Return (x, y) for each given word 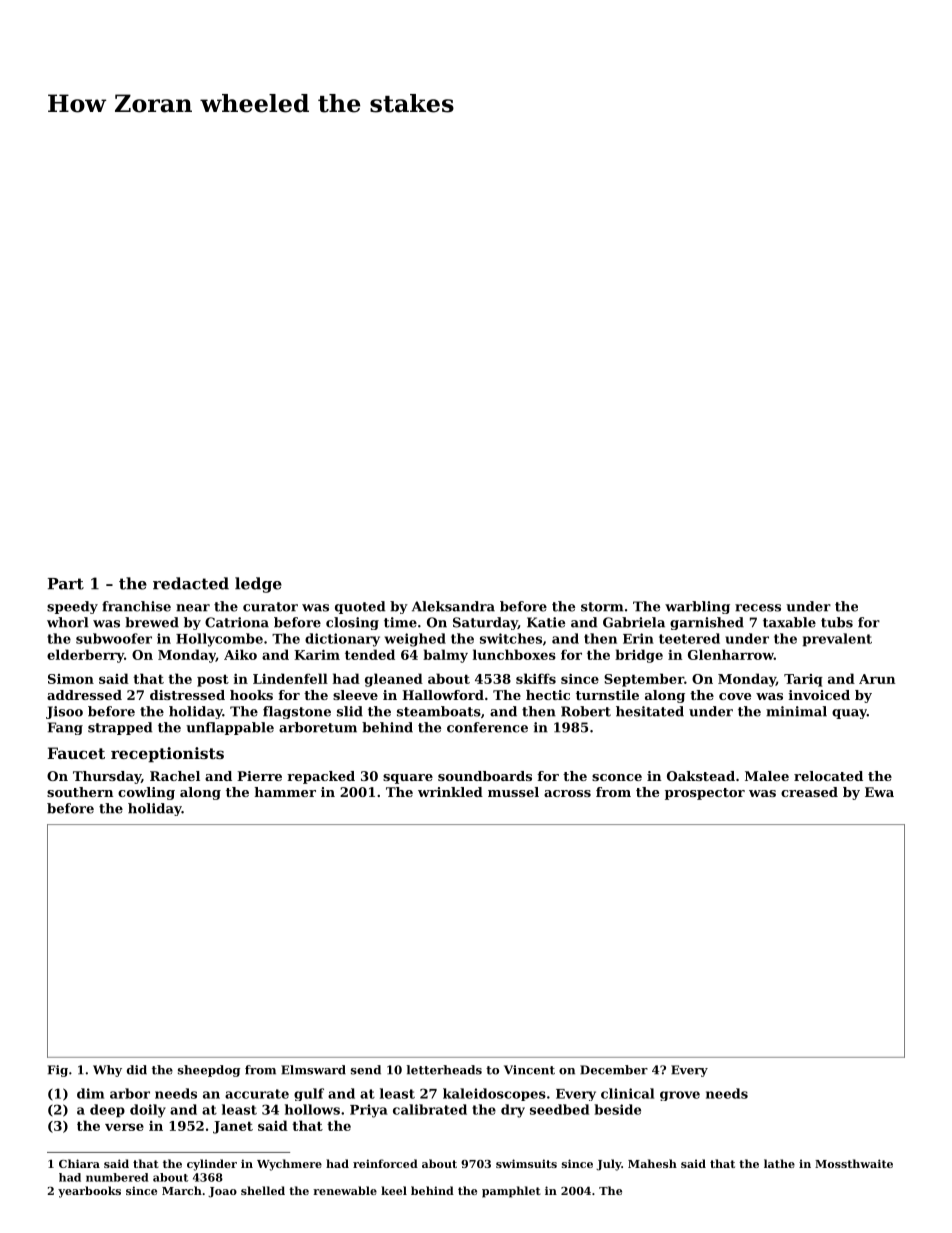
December (614, 1070)
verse (124, 1127)
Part (66, 584)
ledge (258, 585)
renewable (345, 1190)
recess (758, 608)
